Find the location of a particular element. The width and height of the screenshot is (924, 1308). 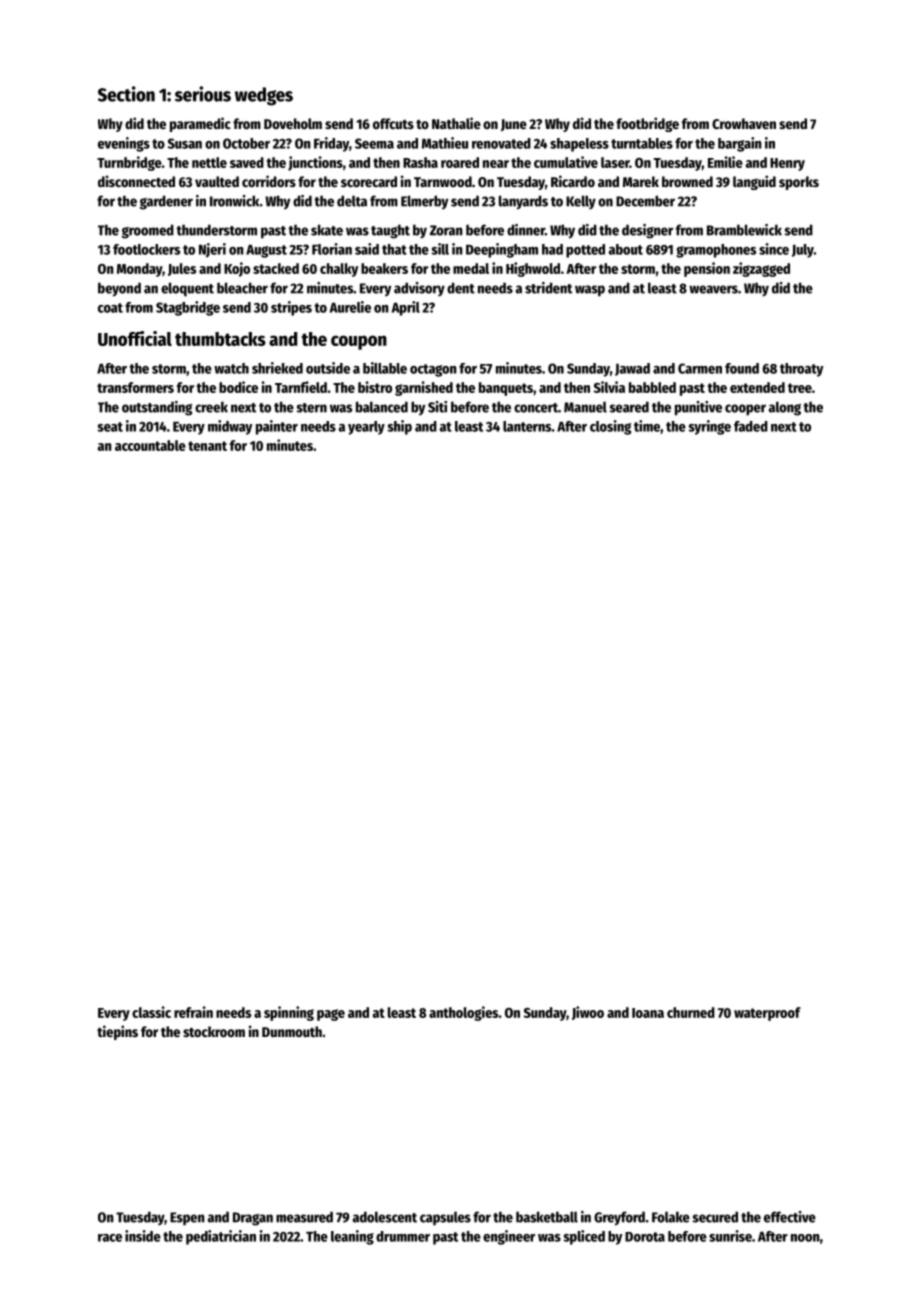

Ioana is located at coordinates (648, 1013).
